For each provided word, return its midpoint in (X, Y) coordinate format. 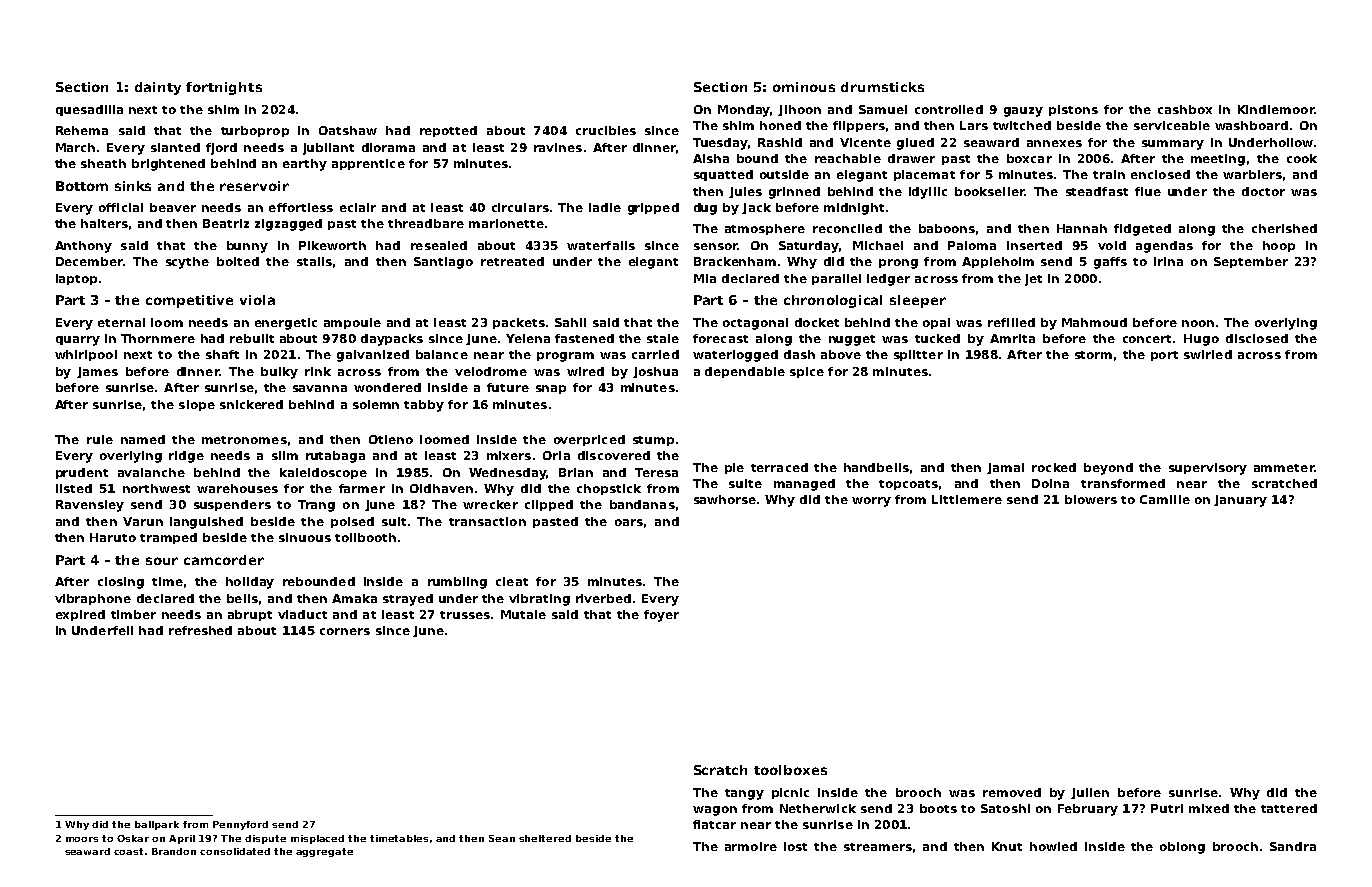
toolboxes (790, 770)
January (1240, 501)
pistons (1073, 110)
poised (352, 522)
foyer (661, 616)
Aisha (711, 158)
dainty (158, 88)
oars (629, 522)
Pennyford (240, 825)
